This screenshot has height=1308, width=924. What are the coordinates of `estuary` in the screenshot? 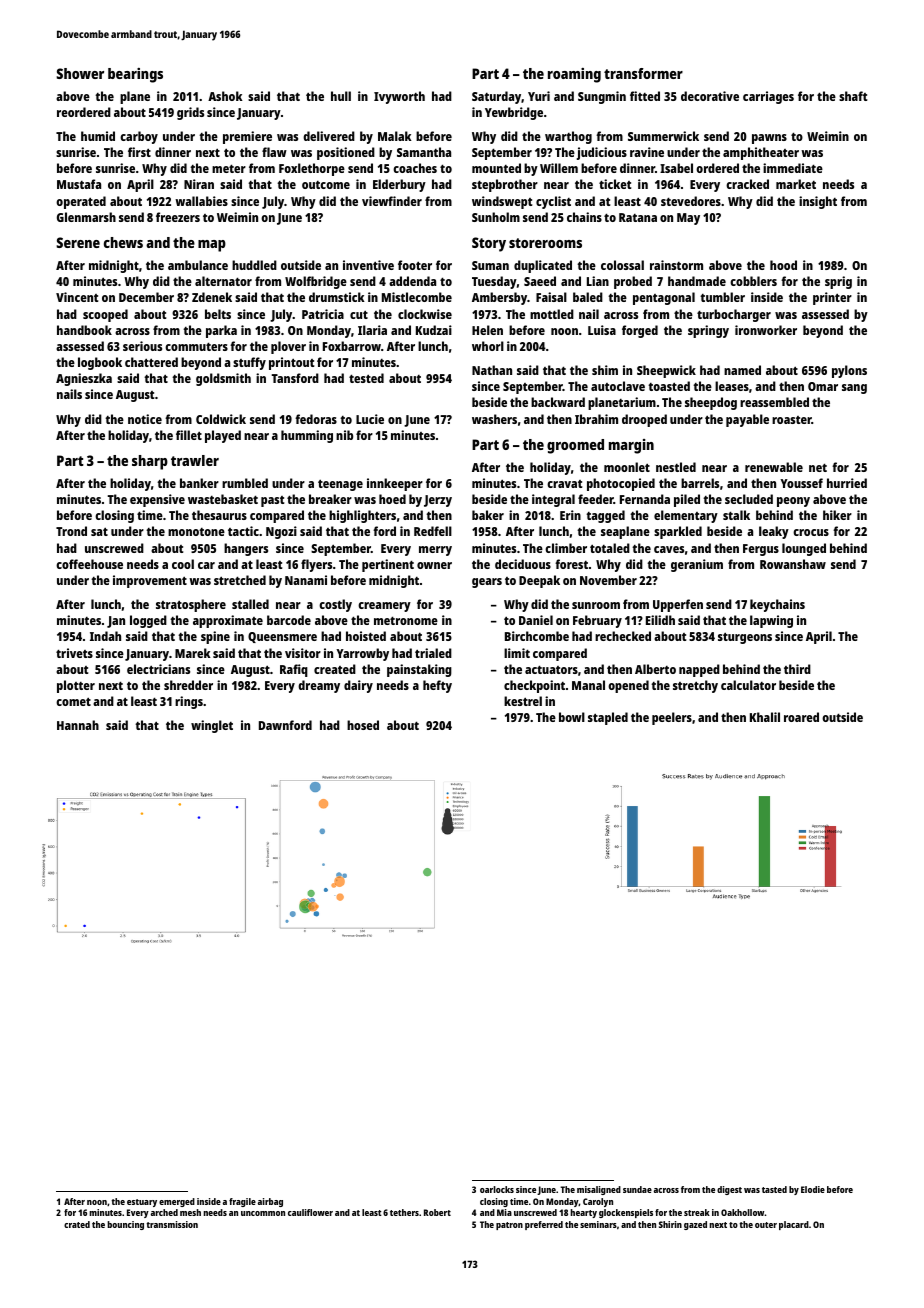 It's located at (142, 1203).
